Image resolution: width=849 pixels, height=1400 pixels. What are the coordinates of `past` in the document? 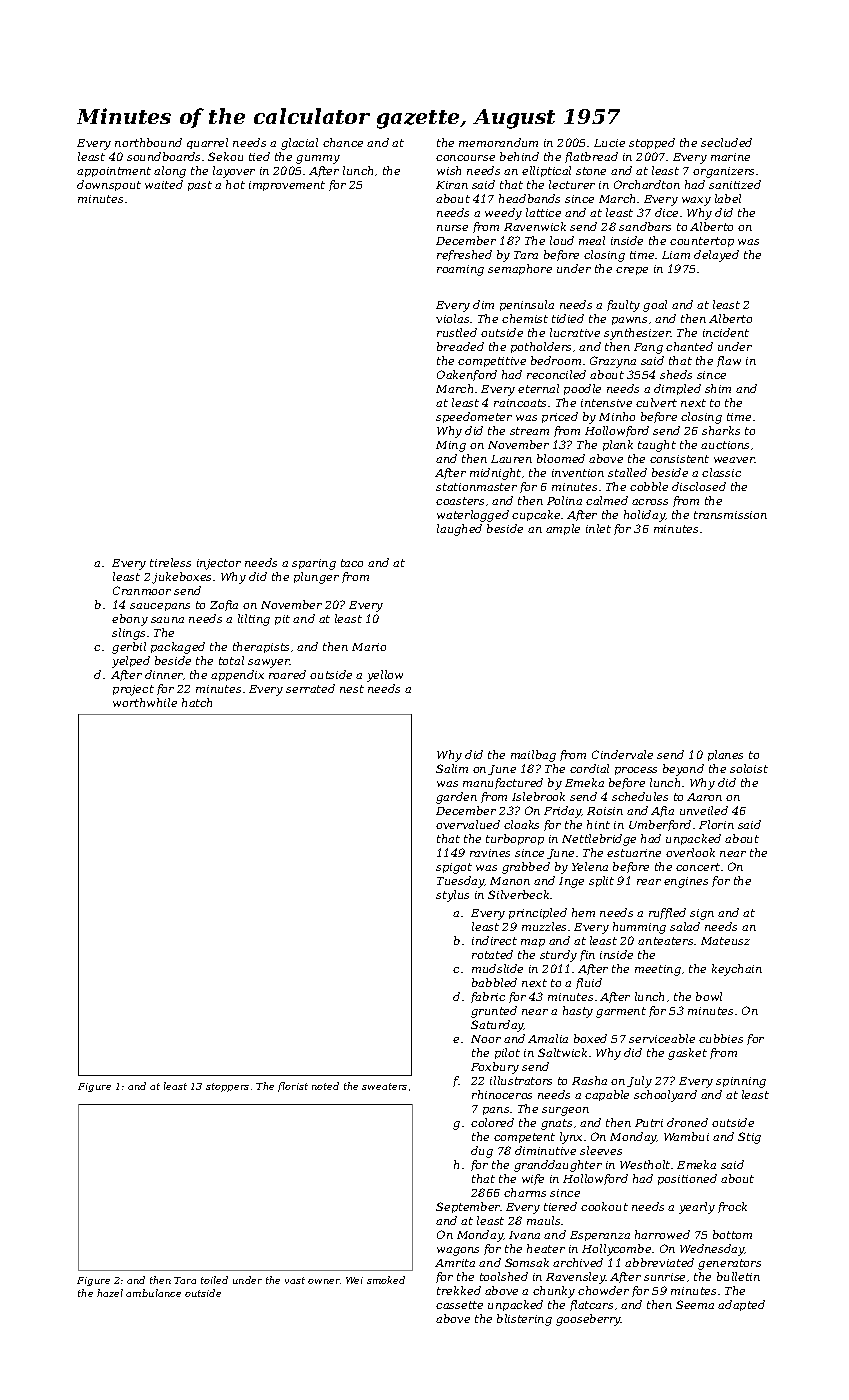 It's located at (200, 186).
